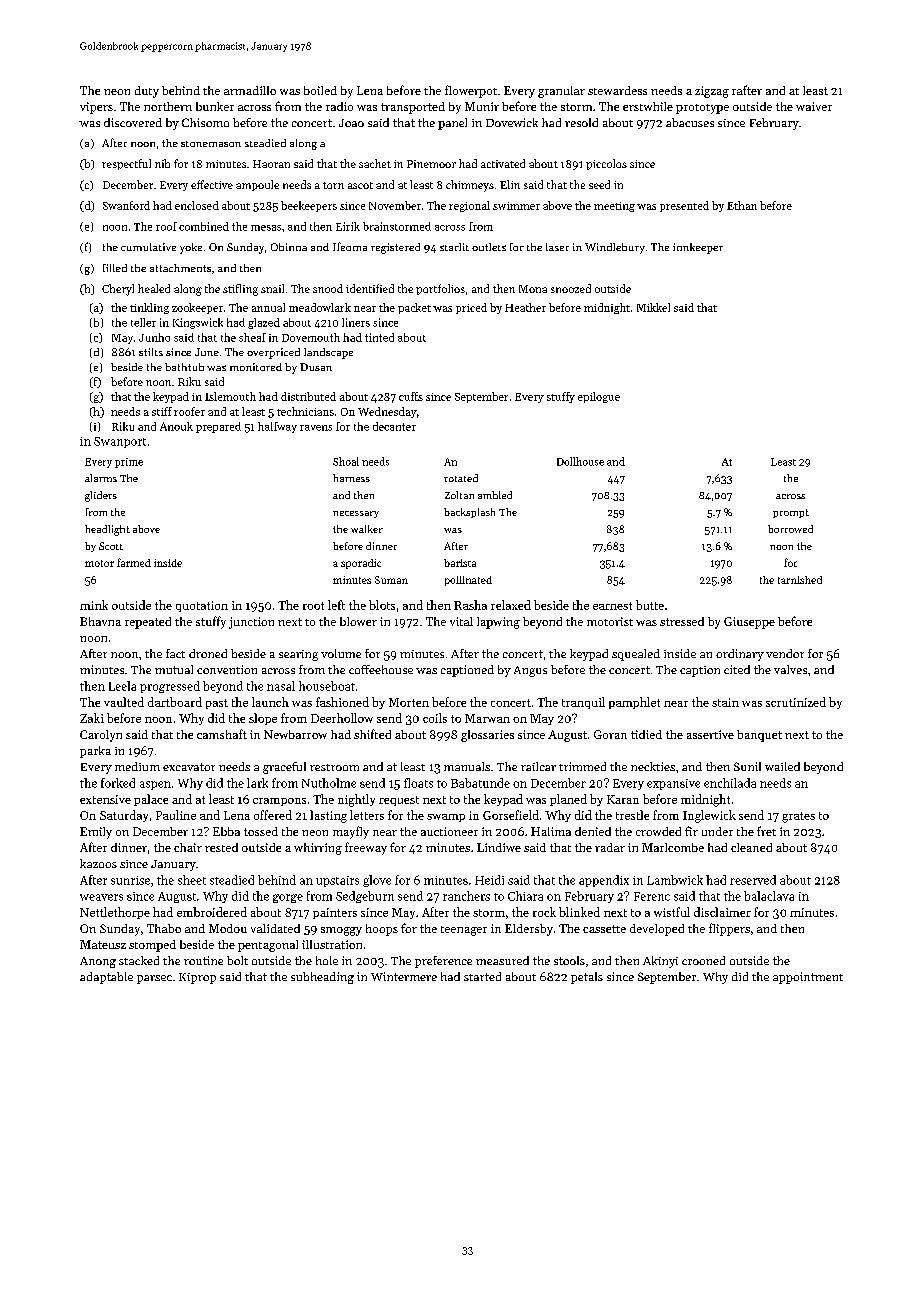 The height and width of the screenshot is (1308, 924). Describe the element at coordinates (341, 931) in the screenshot. I see `smoggy` at that location.
